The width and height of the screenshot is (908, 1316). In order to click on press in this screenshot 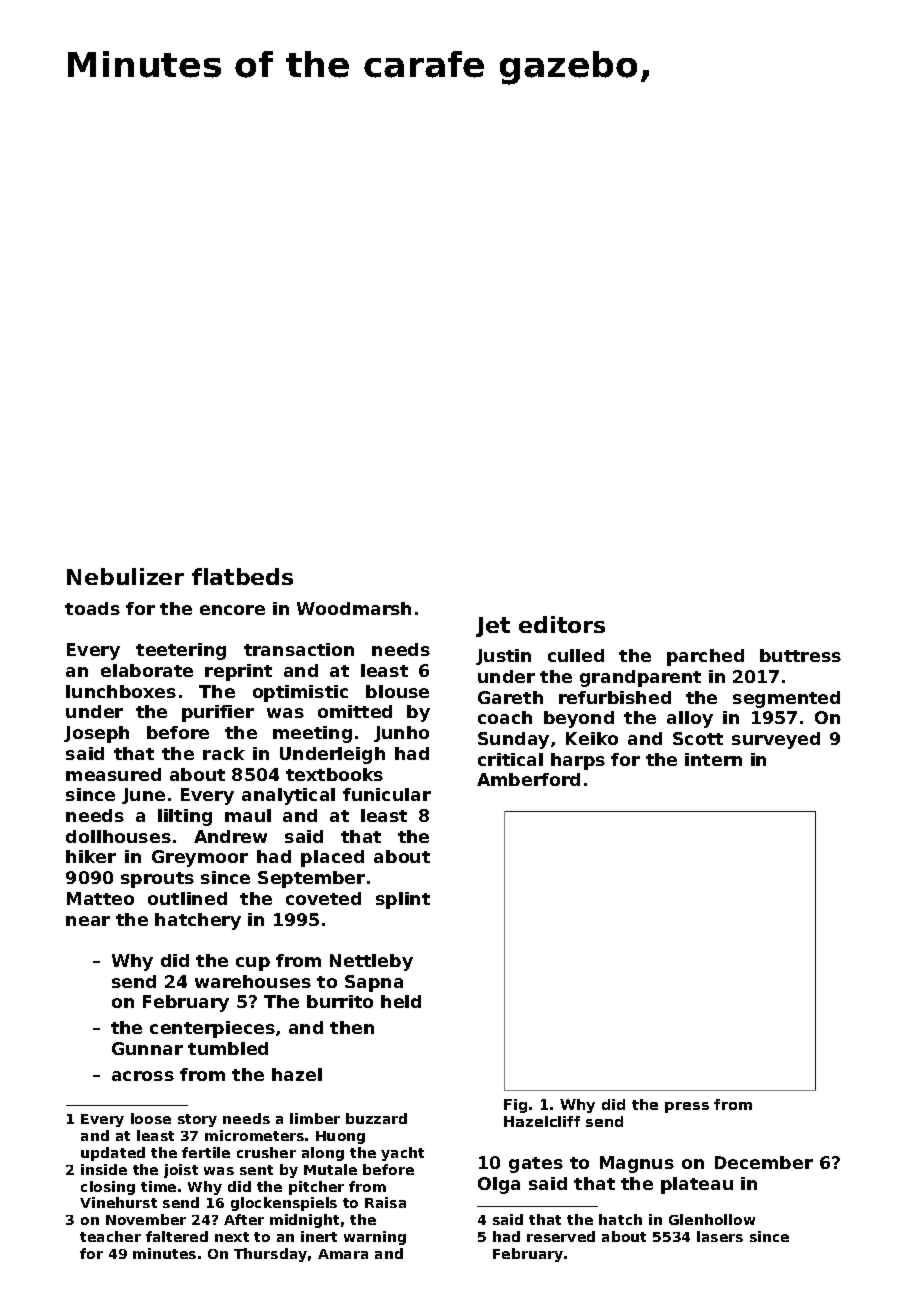, I will do `click(687, 1107)`.
